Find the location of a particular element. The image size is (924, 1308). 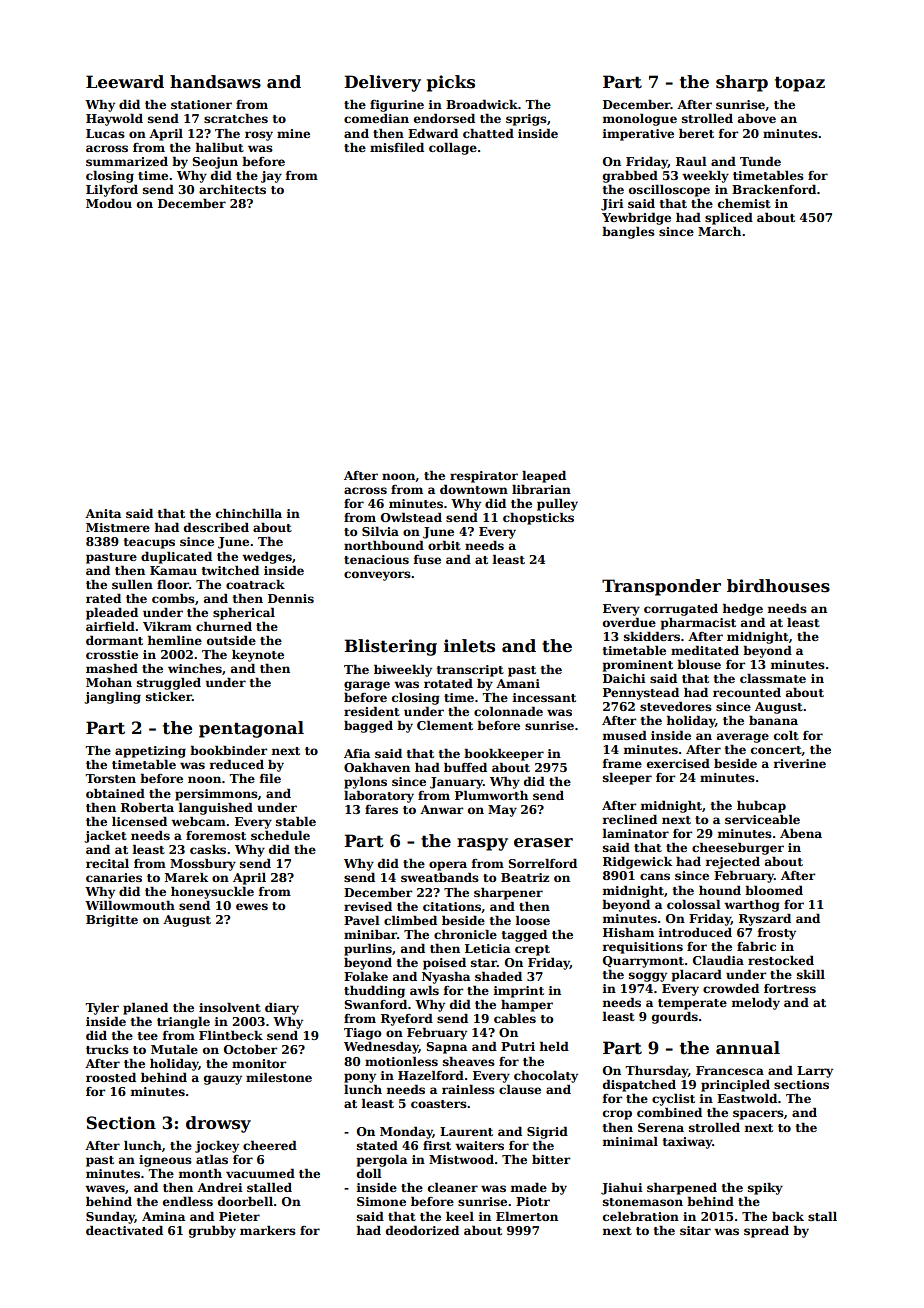

collage is located at coordinates (453, 148).
